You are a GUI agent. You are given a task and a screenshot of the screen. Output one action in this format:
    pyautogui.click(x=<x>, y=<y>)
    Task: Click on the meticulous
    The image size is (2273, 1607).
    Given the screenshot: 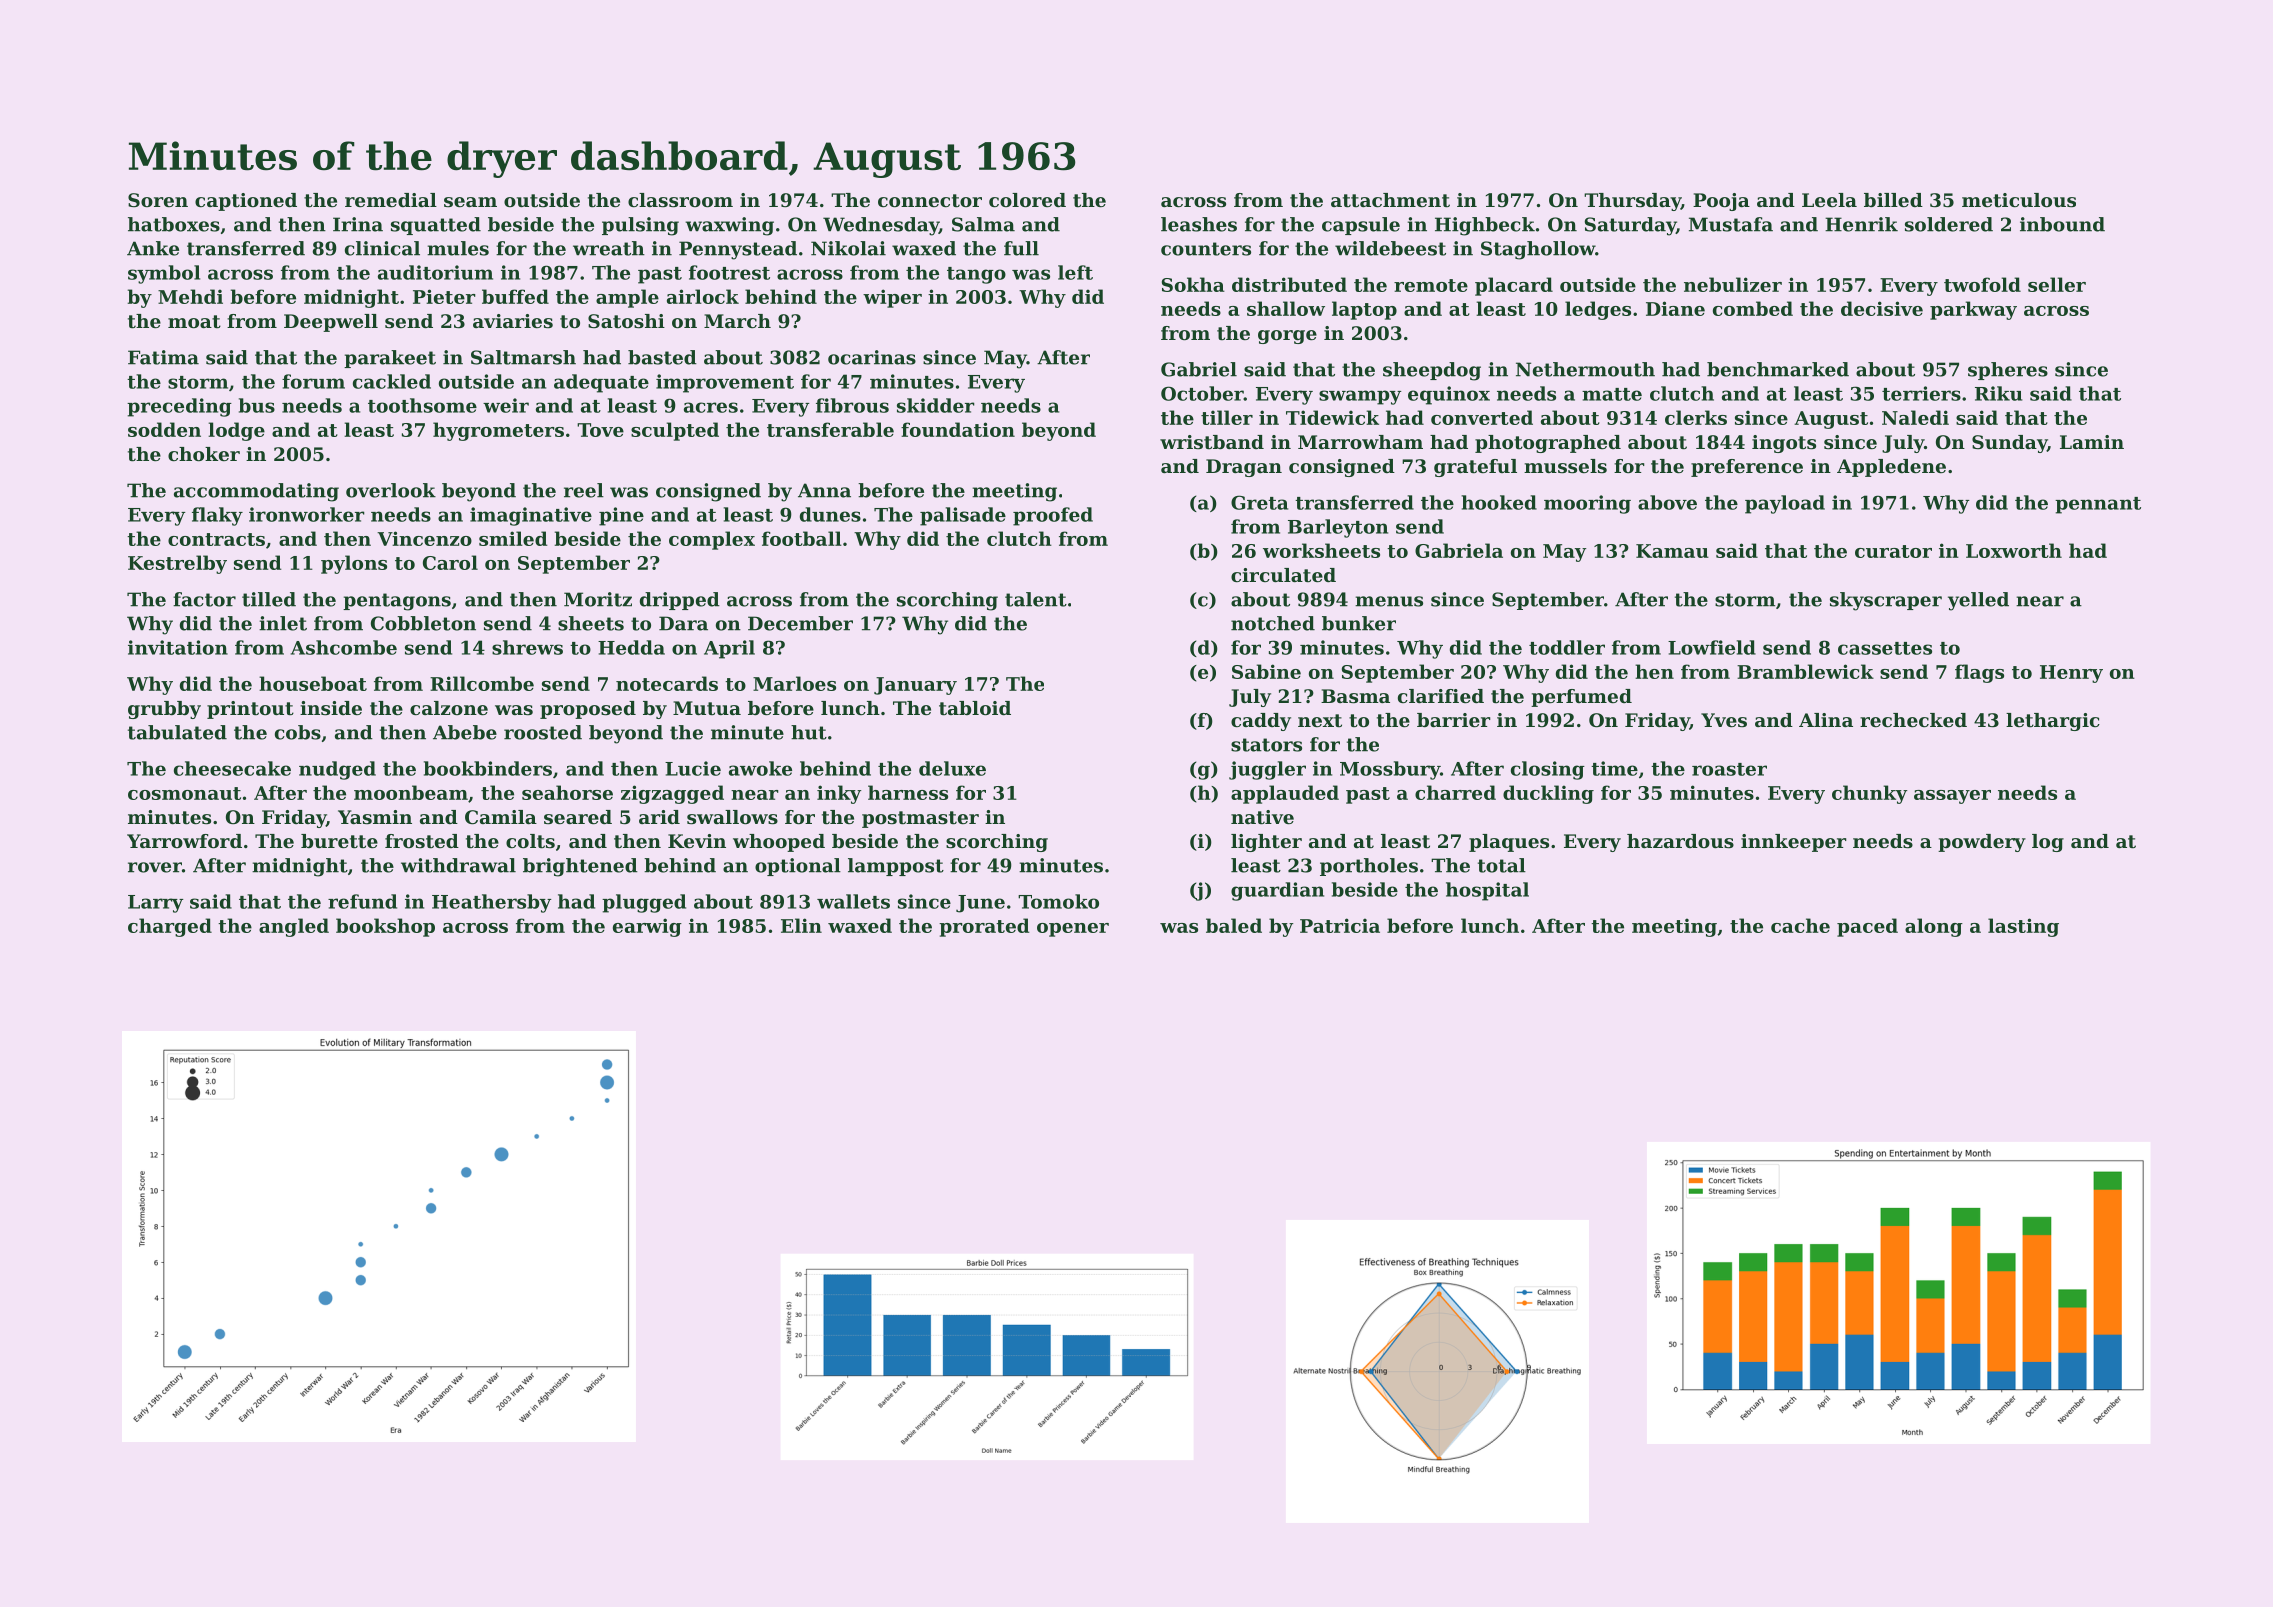 What is the action you would take?
    pyautogui.click(x=2019, y=200)
